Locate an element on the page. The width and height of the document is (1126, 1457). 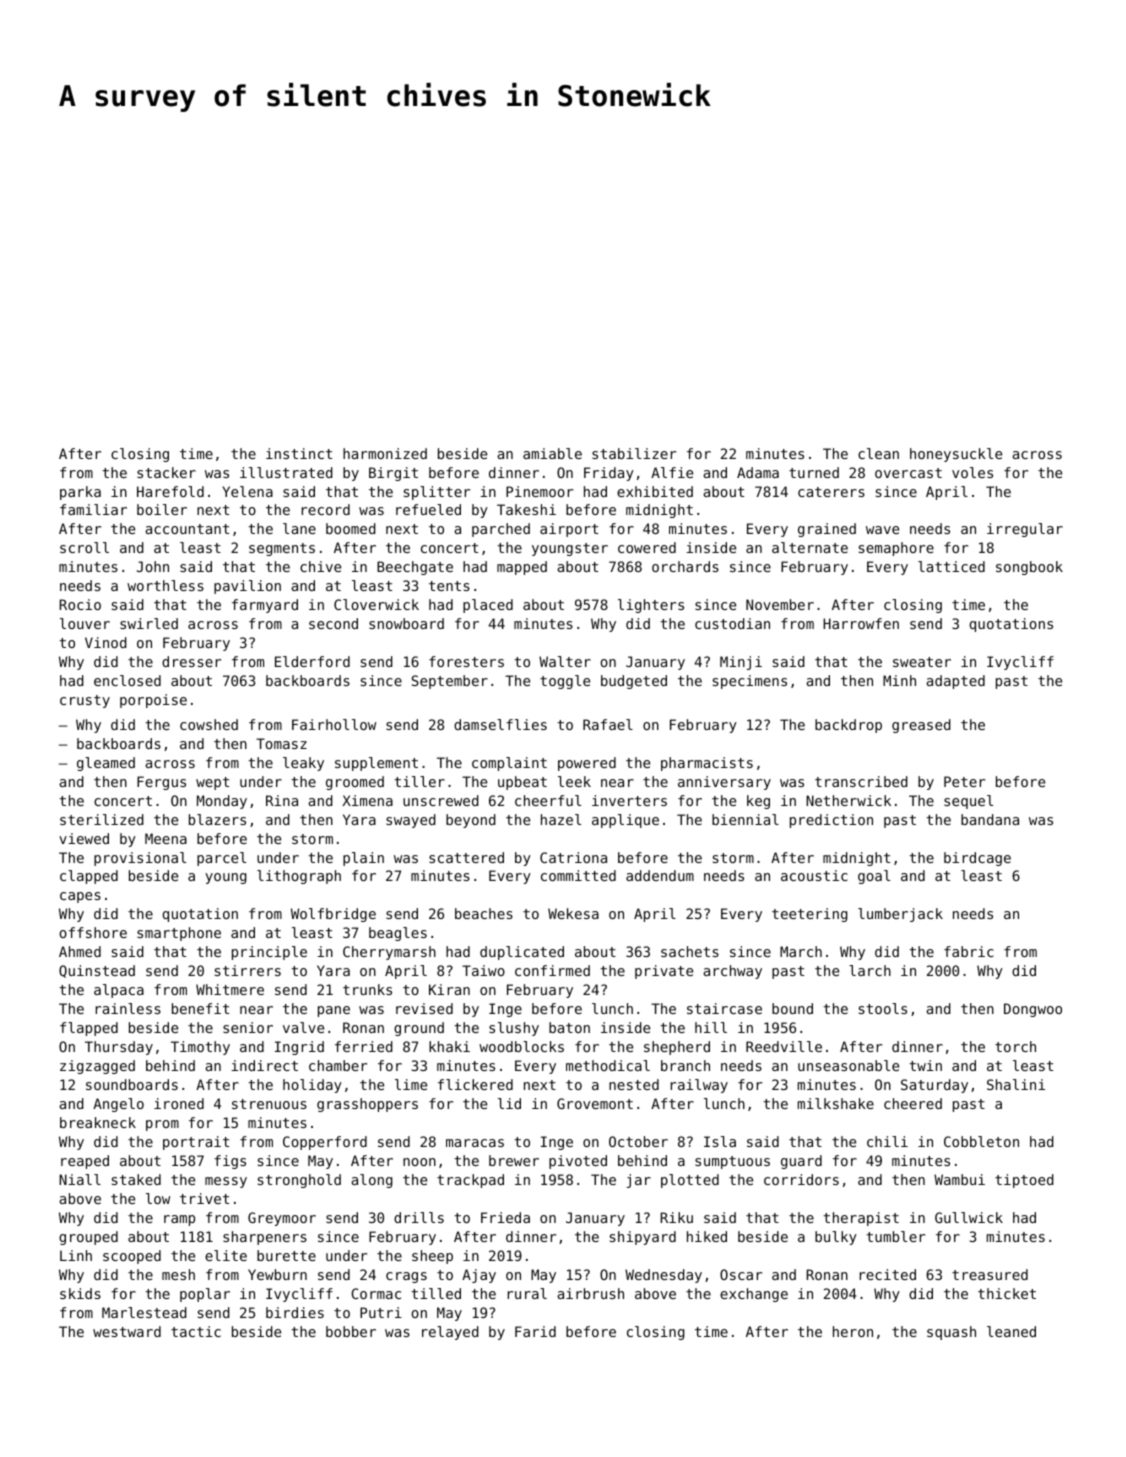
rainless is located at coordinates (128, 1008).
